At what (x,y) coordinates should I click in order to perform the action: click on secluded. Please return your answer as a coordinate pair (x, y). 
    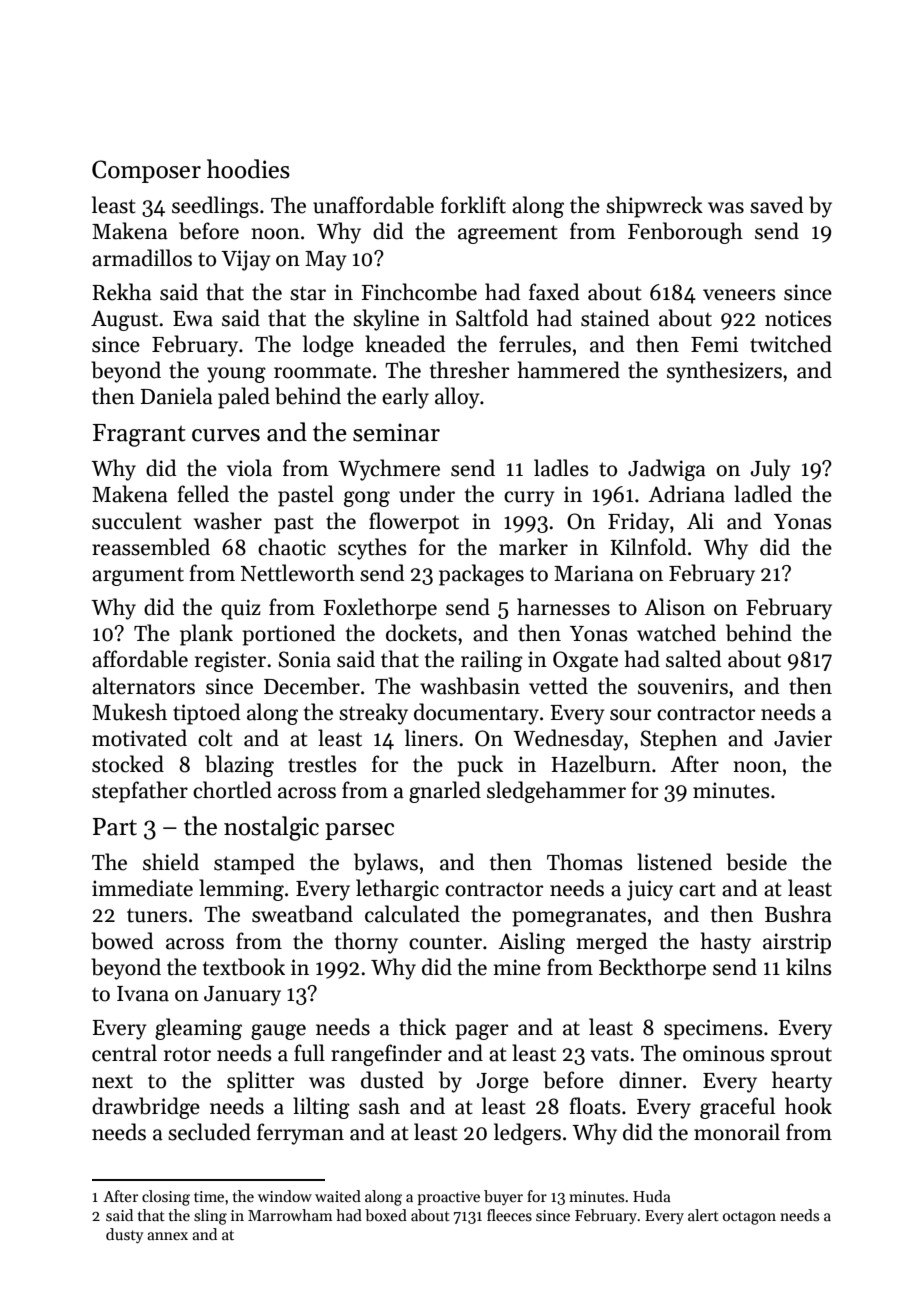
    Looking at the image, I should click on (209, 1132).
